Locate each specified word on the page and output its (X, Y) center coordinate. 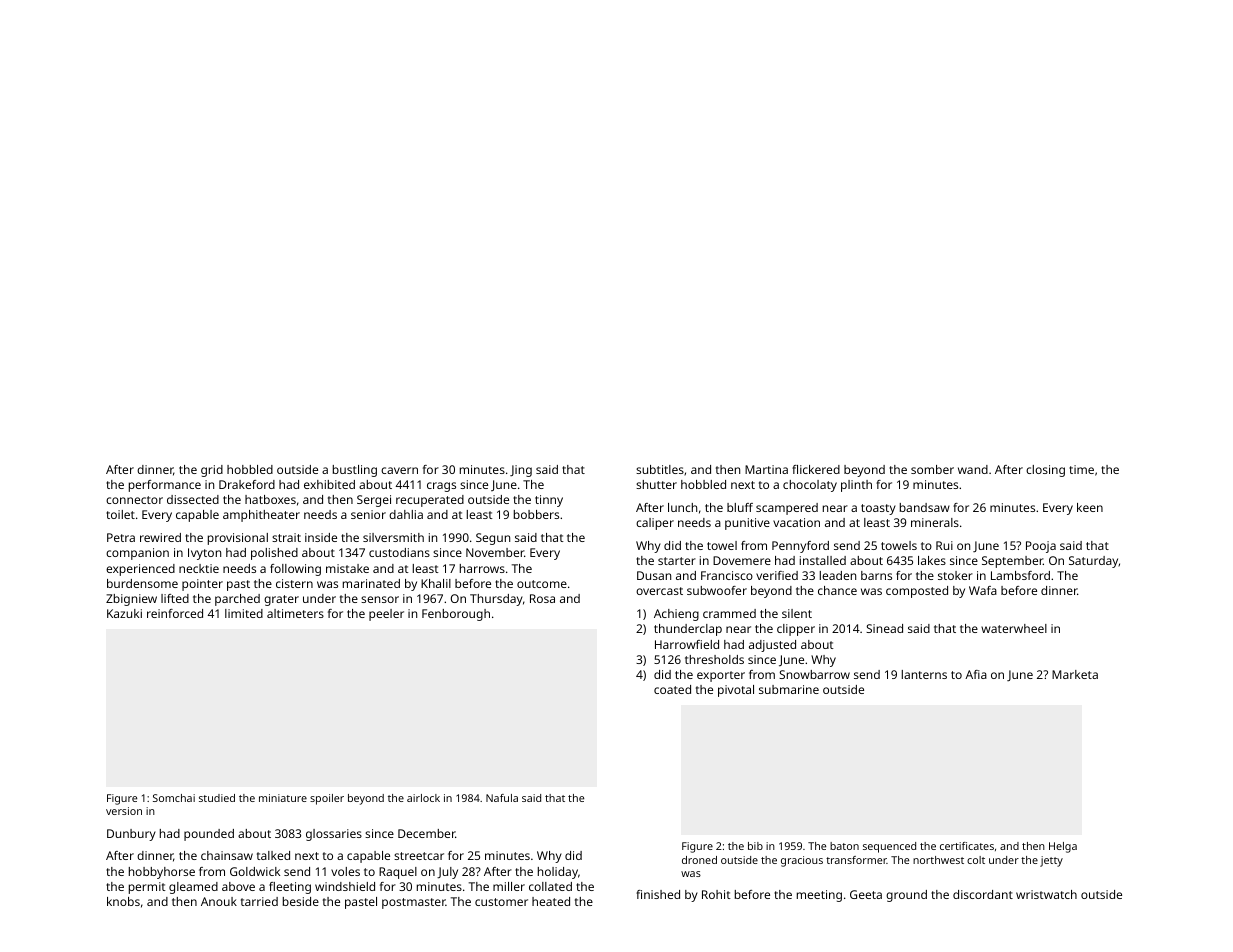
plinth (856, 486)
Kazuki (124, 613)
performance (165, 486)
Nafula (502, 798)
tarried (259, 901)
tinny (549, 501)
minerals (935, 522)
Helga (1063, 847)
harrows (482, 568)
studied (217, 798)
